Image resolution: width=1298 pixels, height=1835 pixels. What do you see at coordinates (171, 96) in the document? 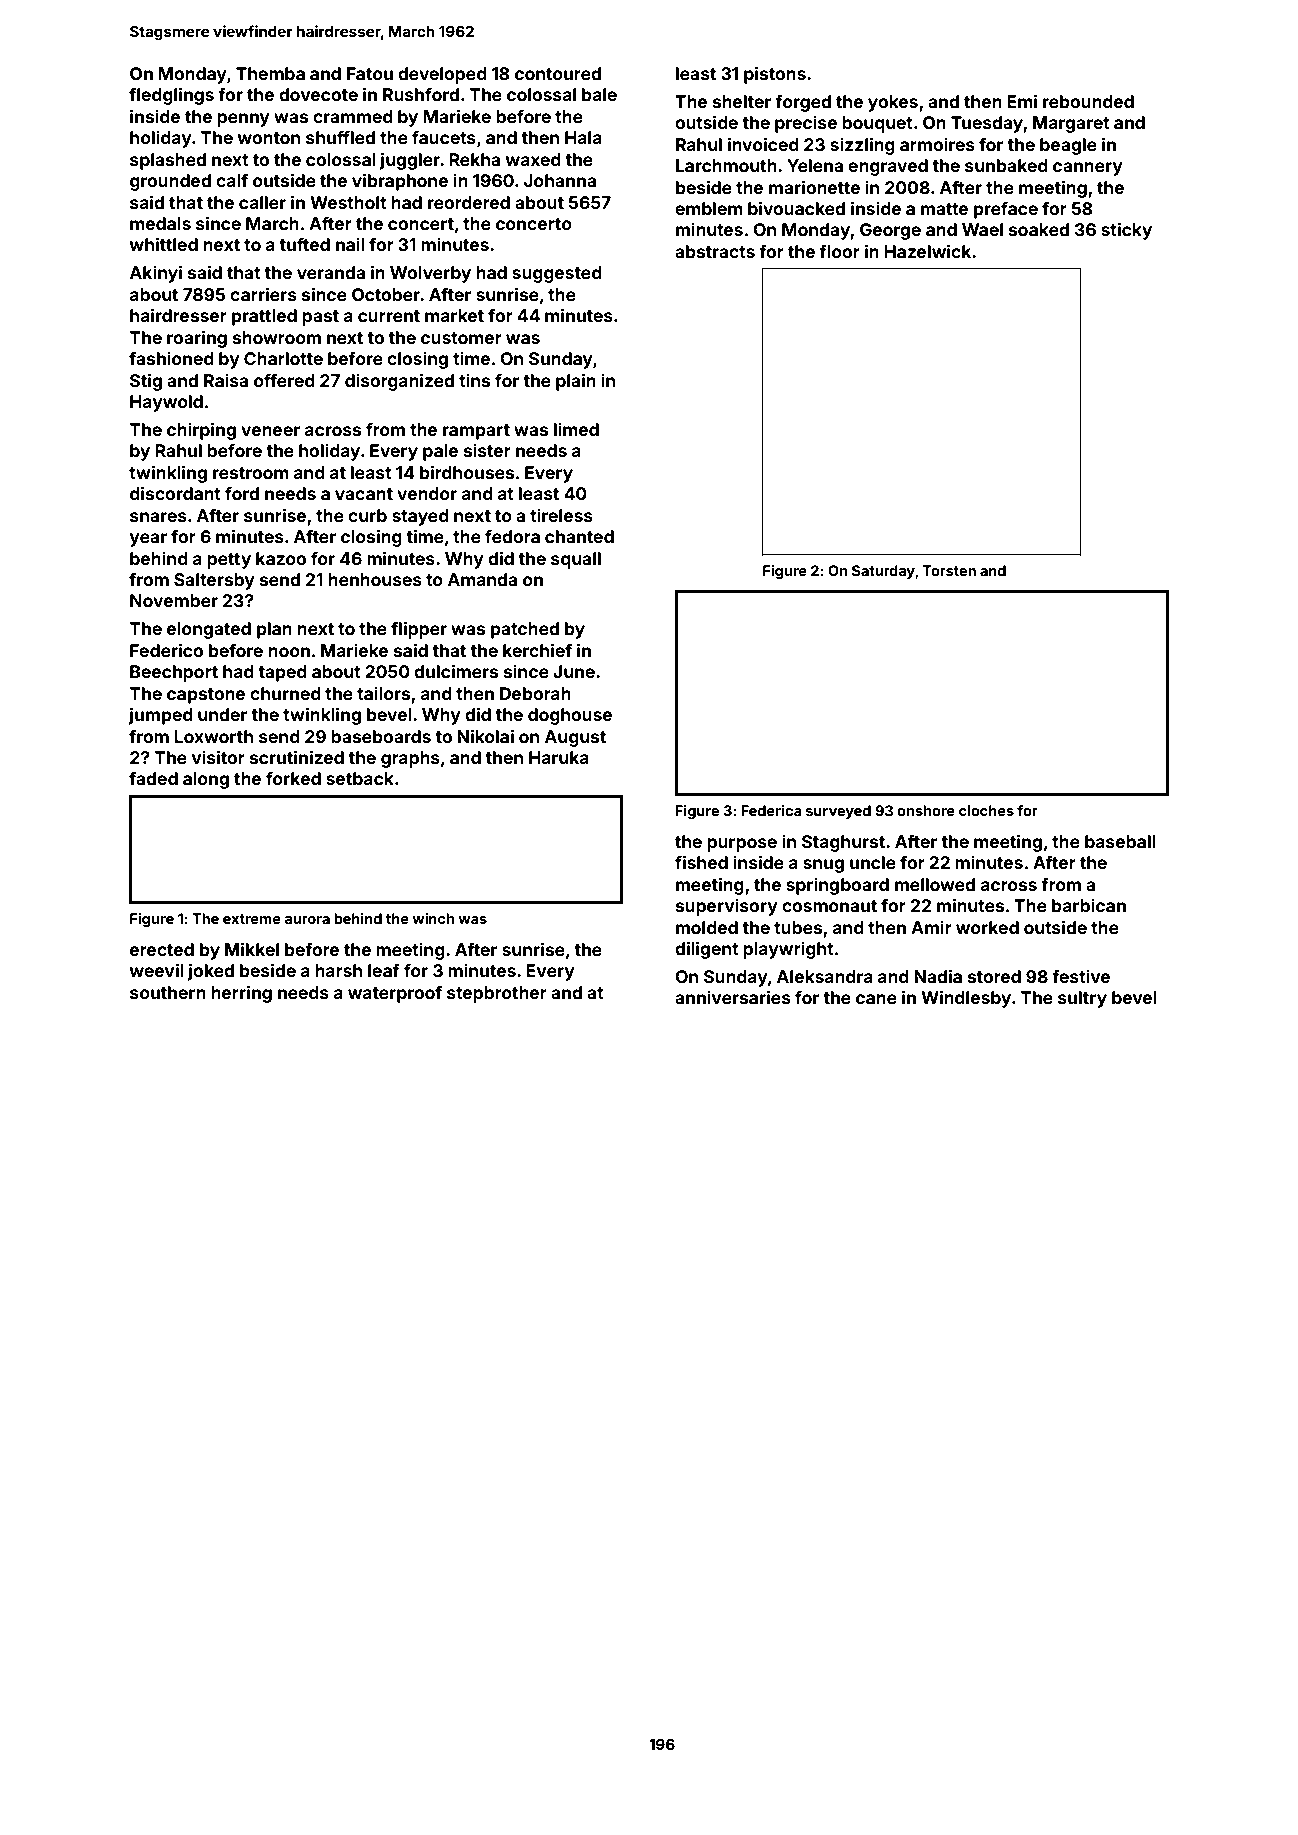
I see `fledglings` at bounding box center [171, 96].
